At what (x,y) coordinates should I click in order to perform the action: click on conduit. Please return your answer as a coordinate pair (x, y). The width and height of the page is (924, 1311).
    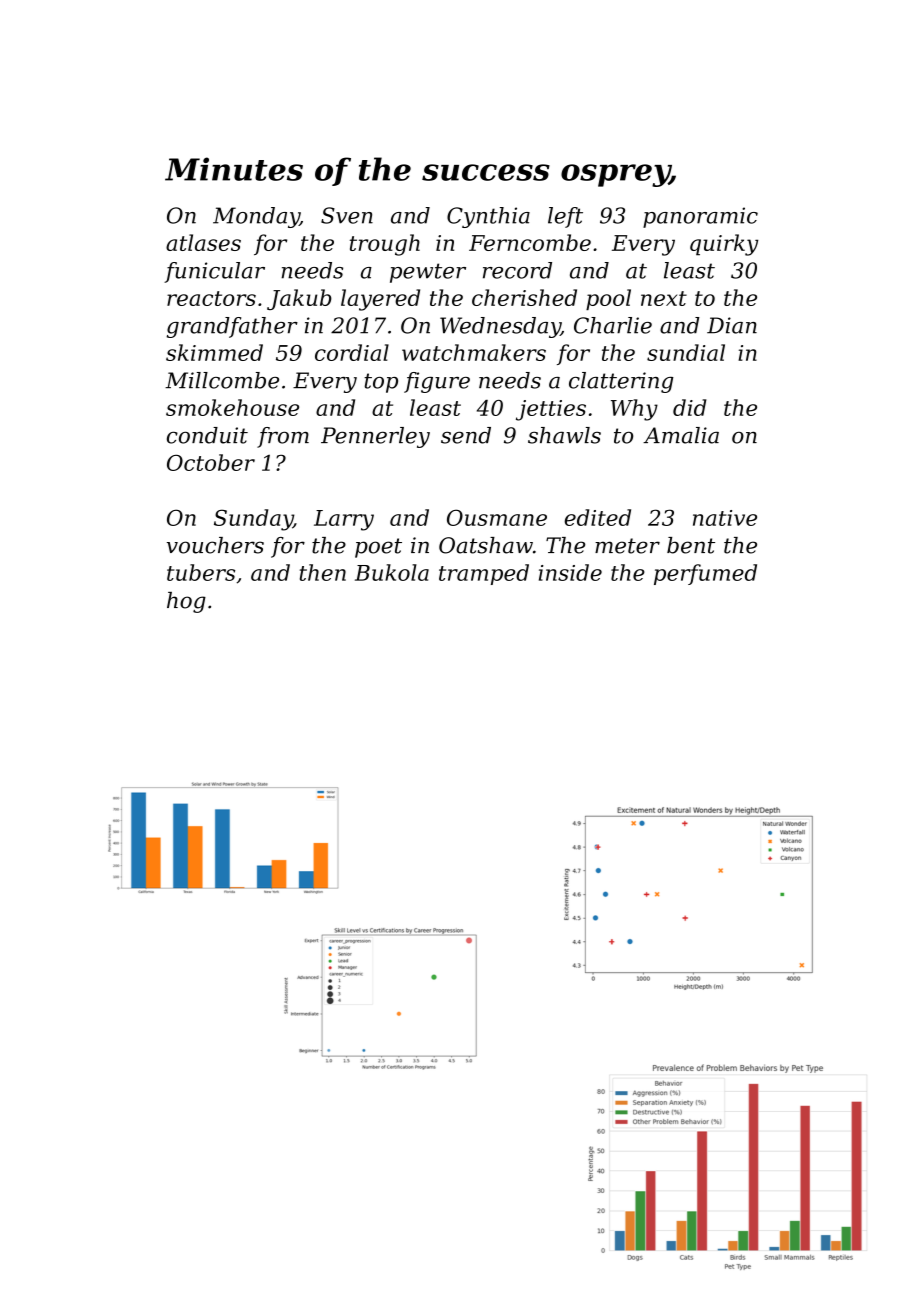
    Looking at the image, I should click on (207, 435).
